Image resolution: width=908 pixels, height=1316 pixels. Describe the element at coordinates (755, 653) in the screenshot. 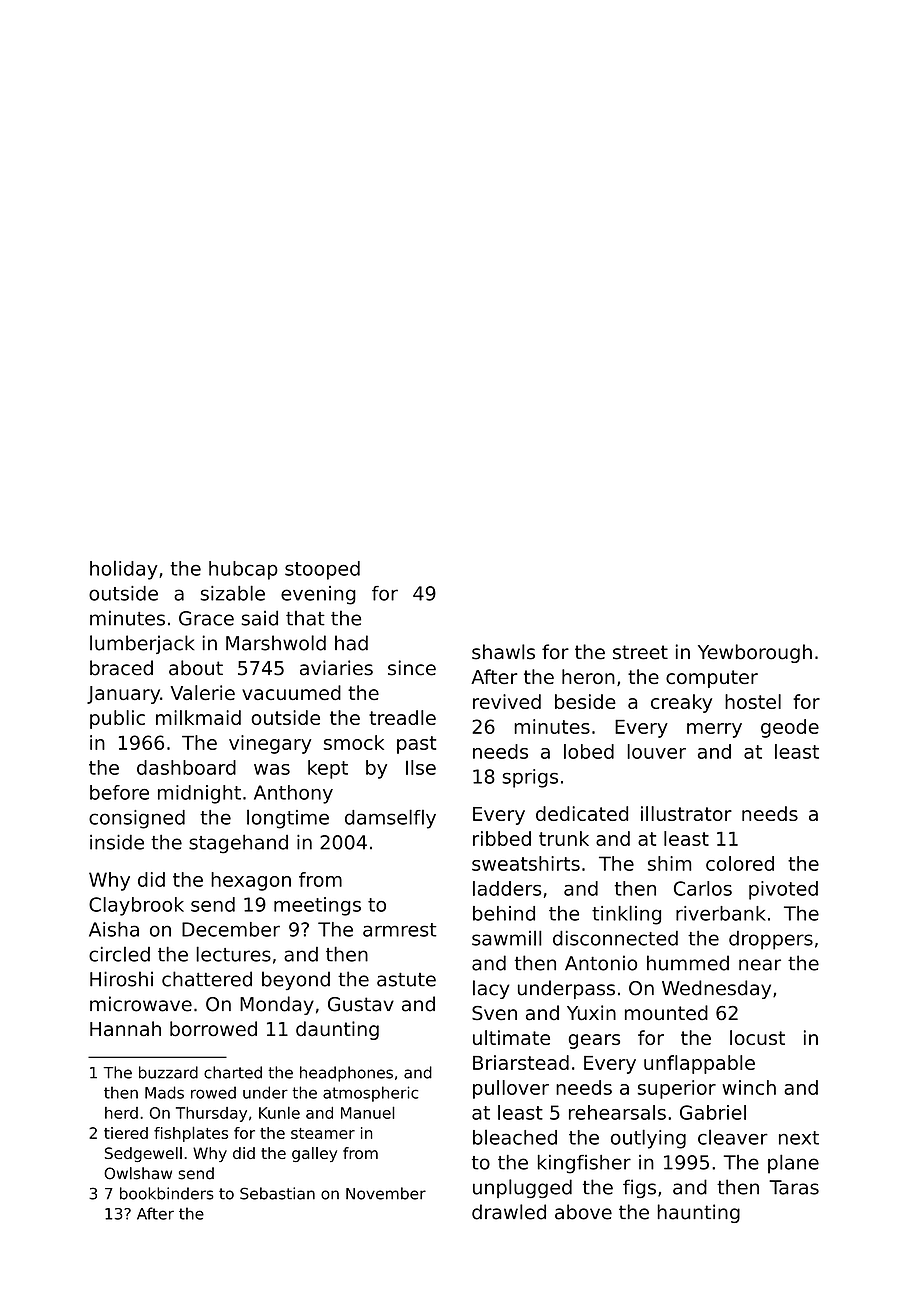

I see `Yewborough` at that location.
